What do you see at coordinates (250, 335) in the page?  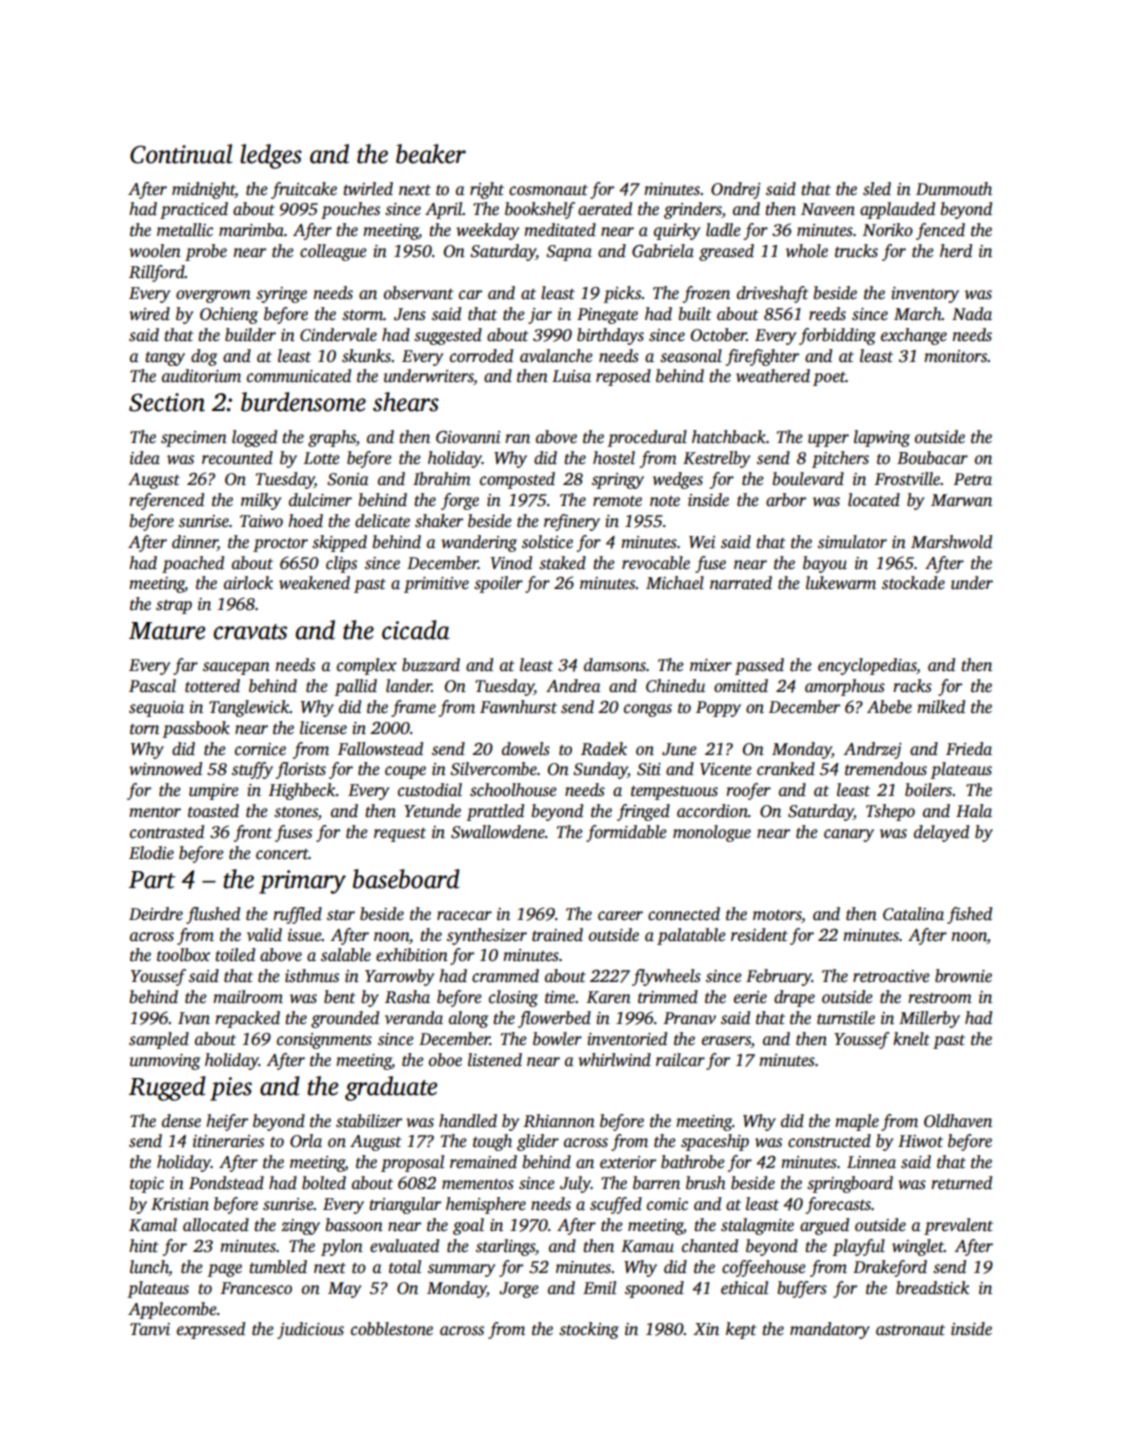 I see `builder` at bounding box center [250, 335].
